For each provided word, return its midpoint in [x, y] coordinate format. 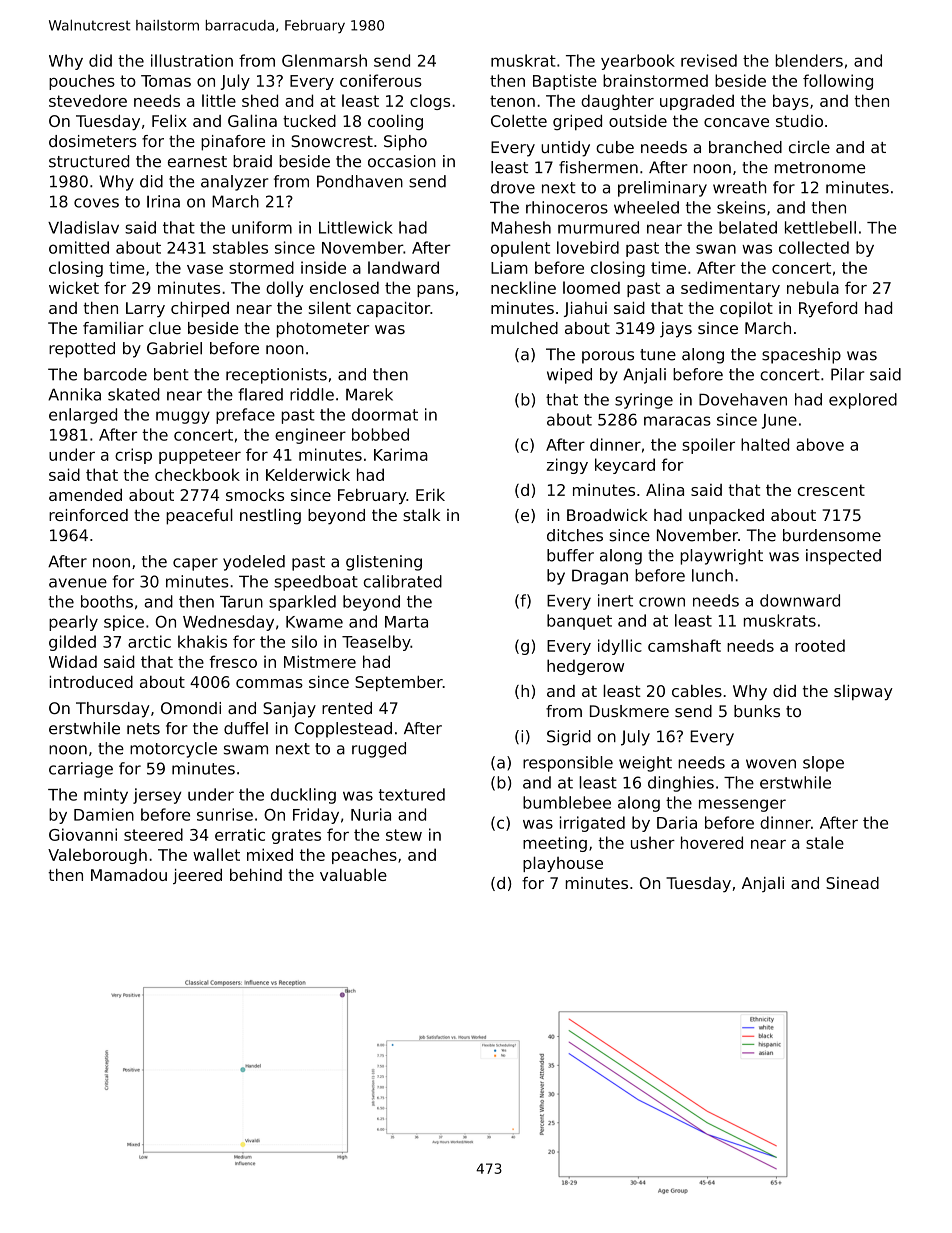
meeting [555, 844]
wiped [569, 376]
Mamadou [129, 875]
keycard [625, 466]
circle [809, 147]
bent [171, 374]
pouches [82, 82]
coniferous [381, 80]
